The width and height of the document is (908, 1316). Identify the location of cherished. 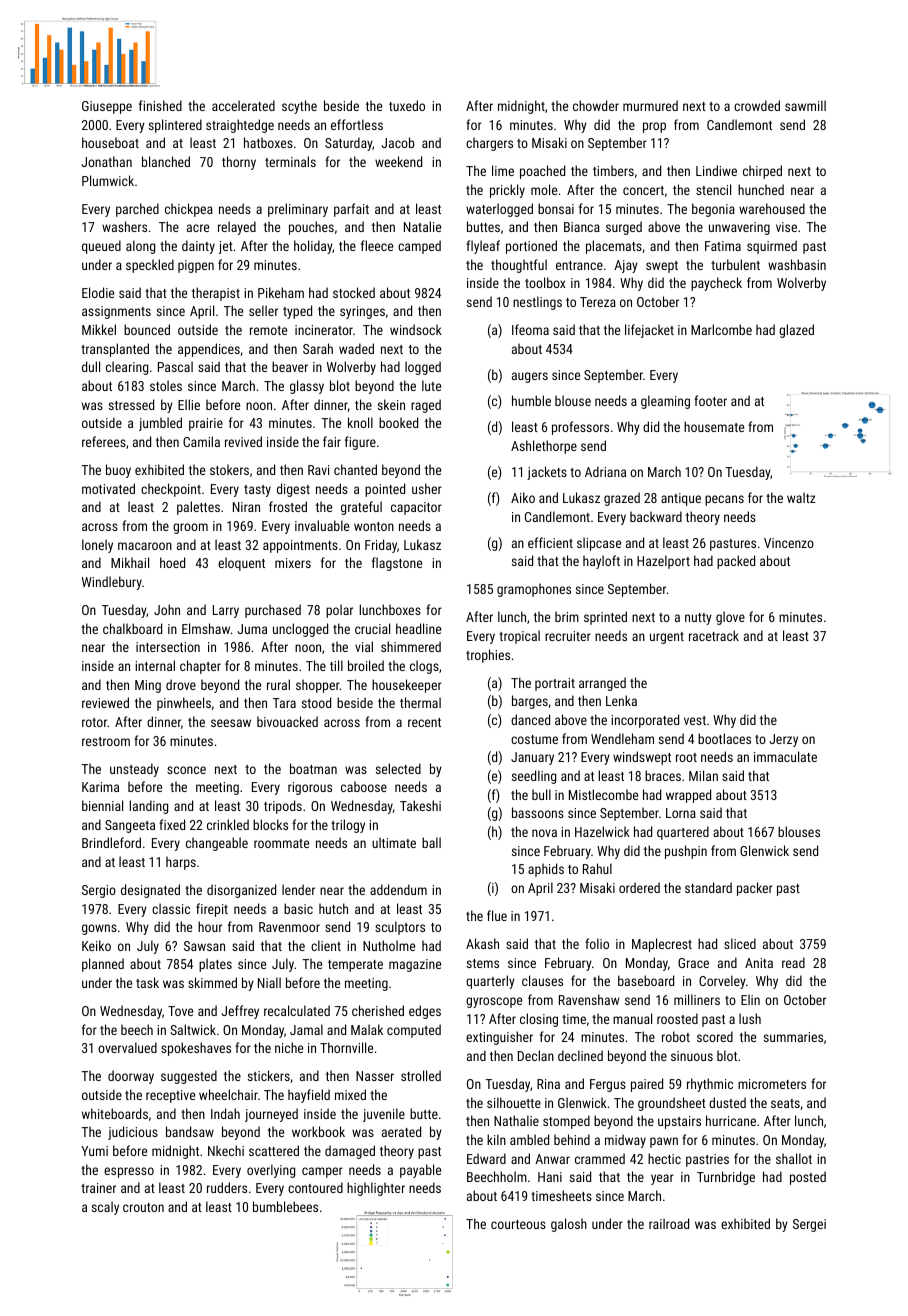
(378, 1010).
